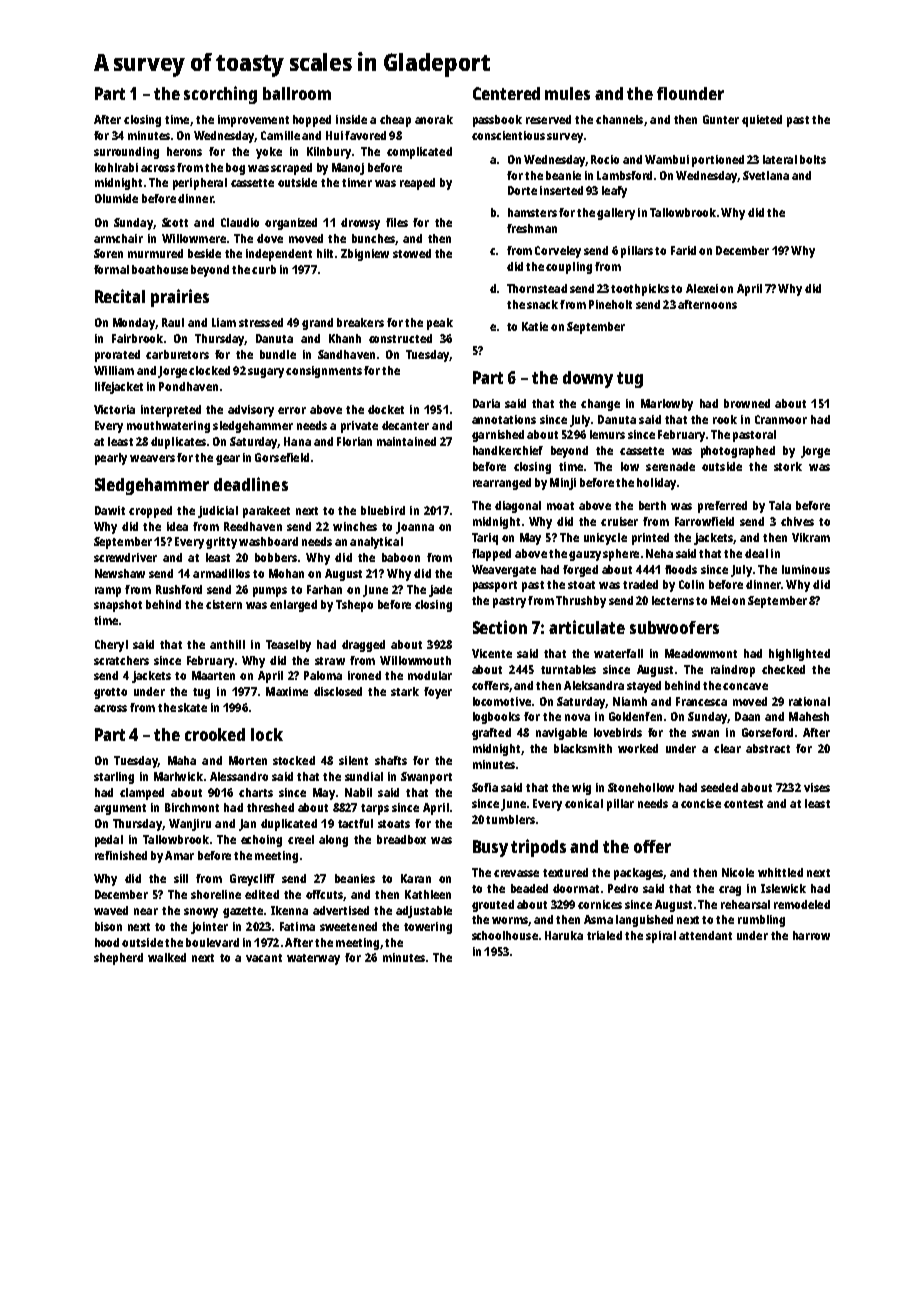 The image size is (924, 1308). Describe the element at coordinates (178, 776) in the image. I see `Marlwick` at that location.
